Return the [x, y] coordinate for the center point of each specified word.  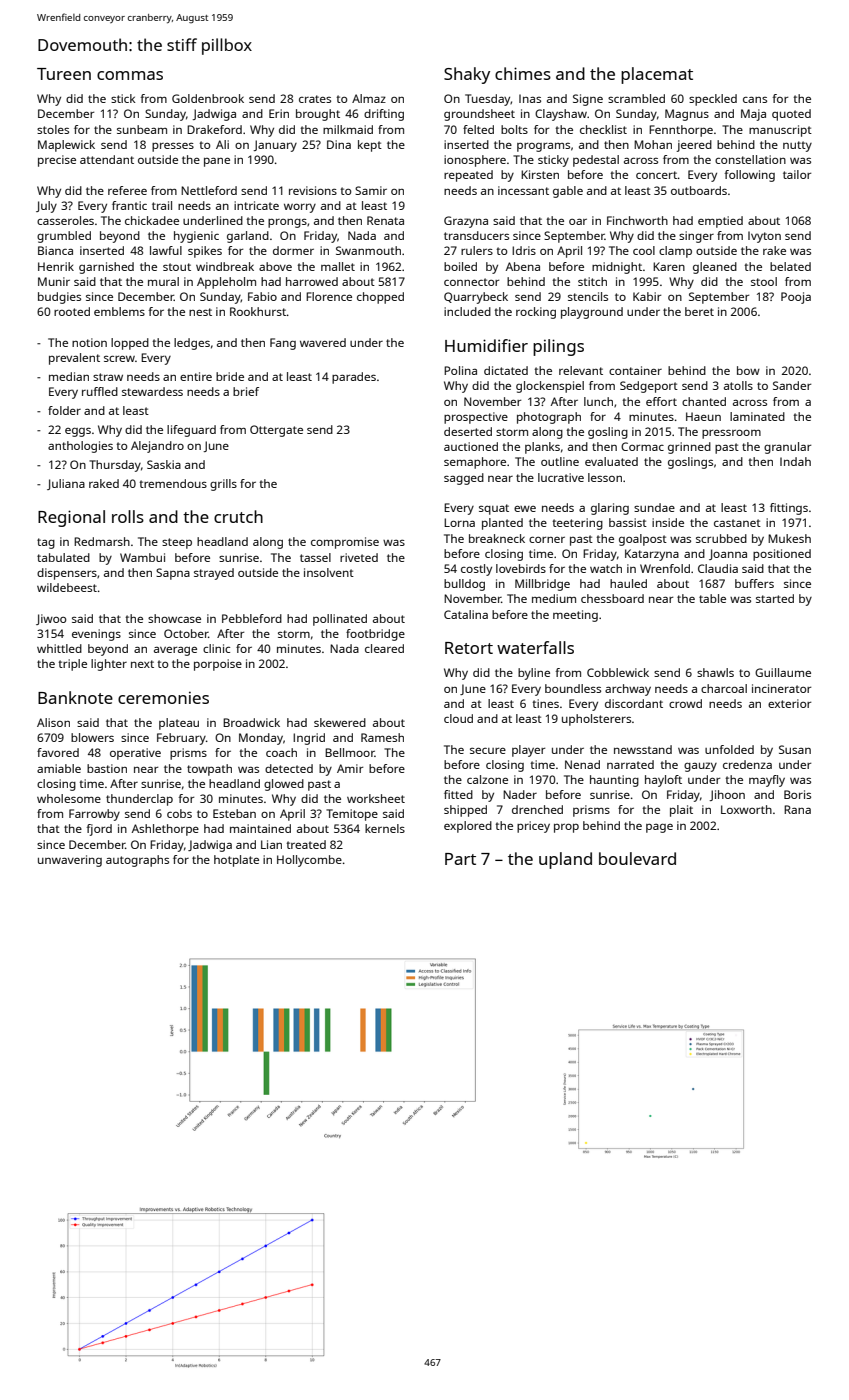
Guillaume [783, 672]
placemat [657, 75]
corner [547, 539]
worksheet [376, 798]
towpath [209, 770]
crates [315, 99]
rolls [128, 516]
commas [130, 75]
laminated [757, 416]
